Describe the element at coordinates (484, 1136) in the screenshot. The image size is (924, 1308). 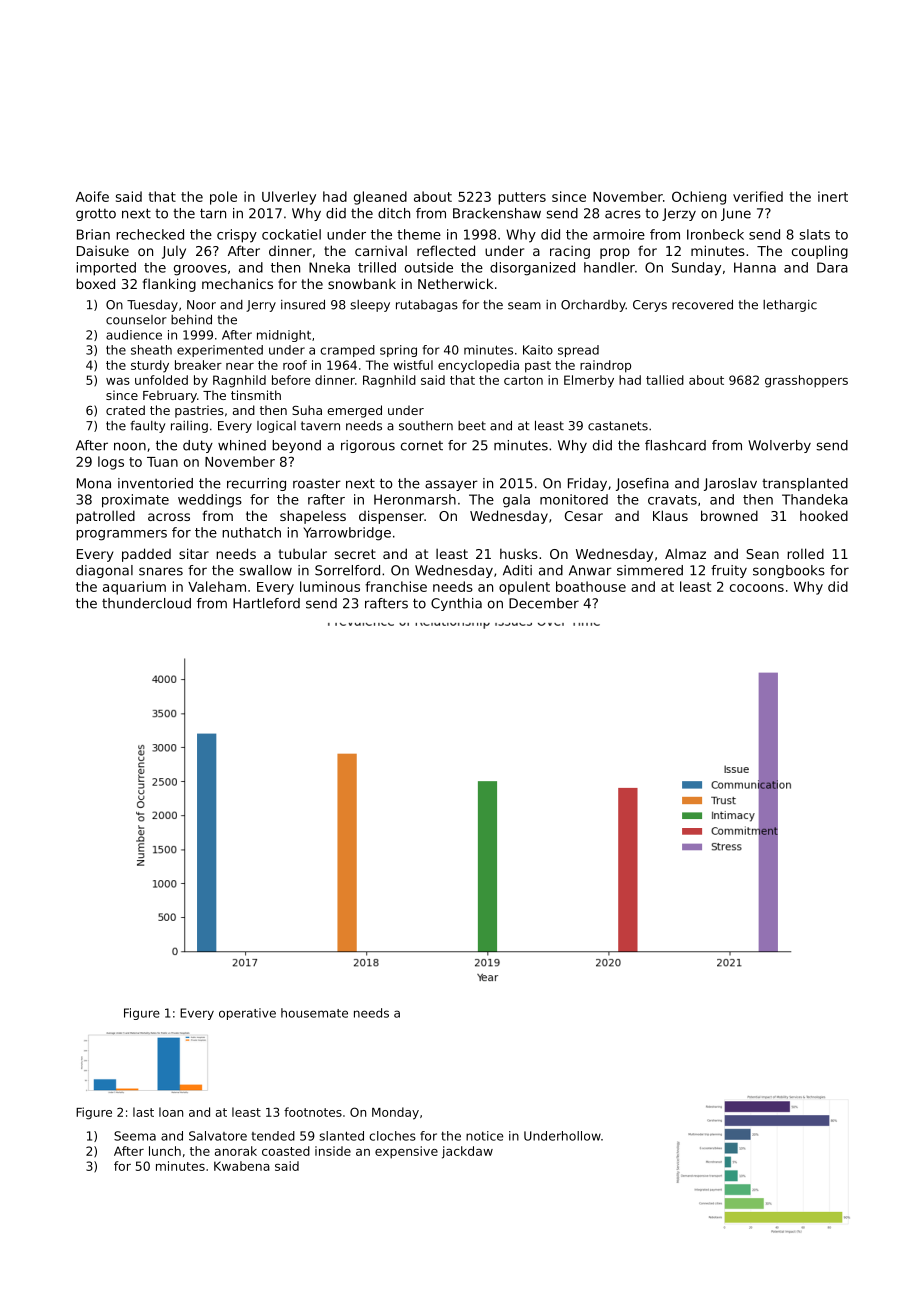
I see `notice` at that location.
